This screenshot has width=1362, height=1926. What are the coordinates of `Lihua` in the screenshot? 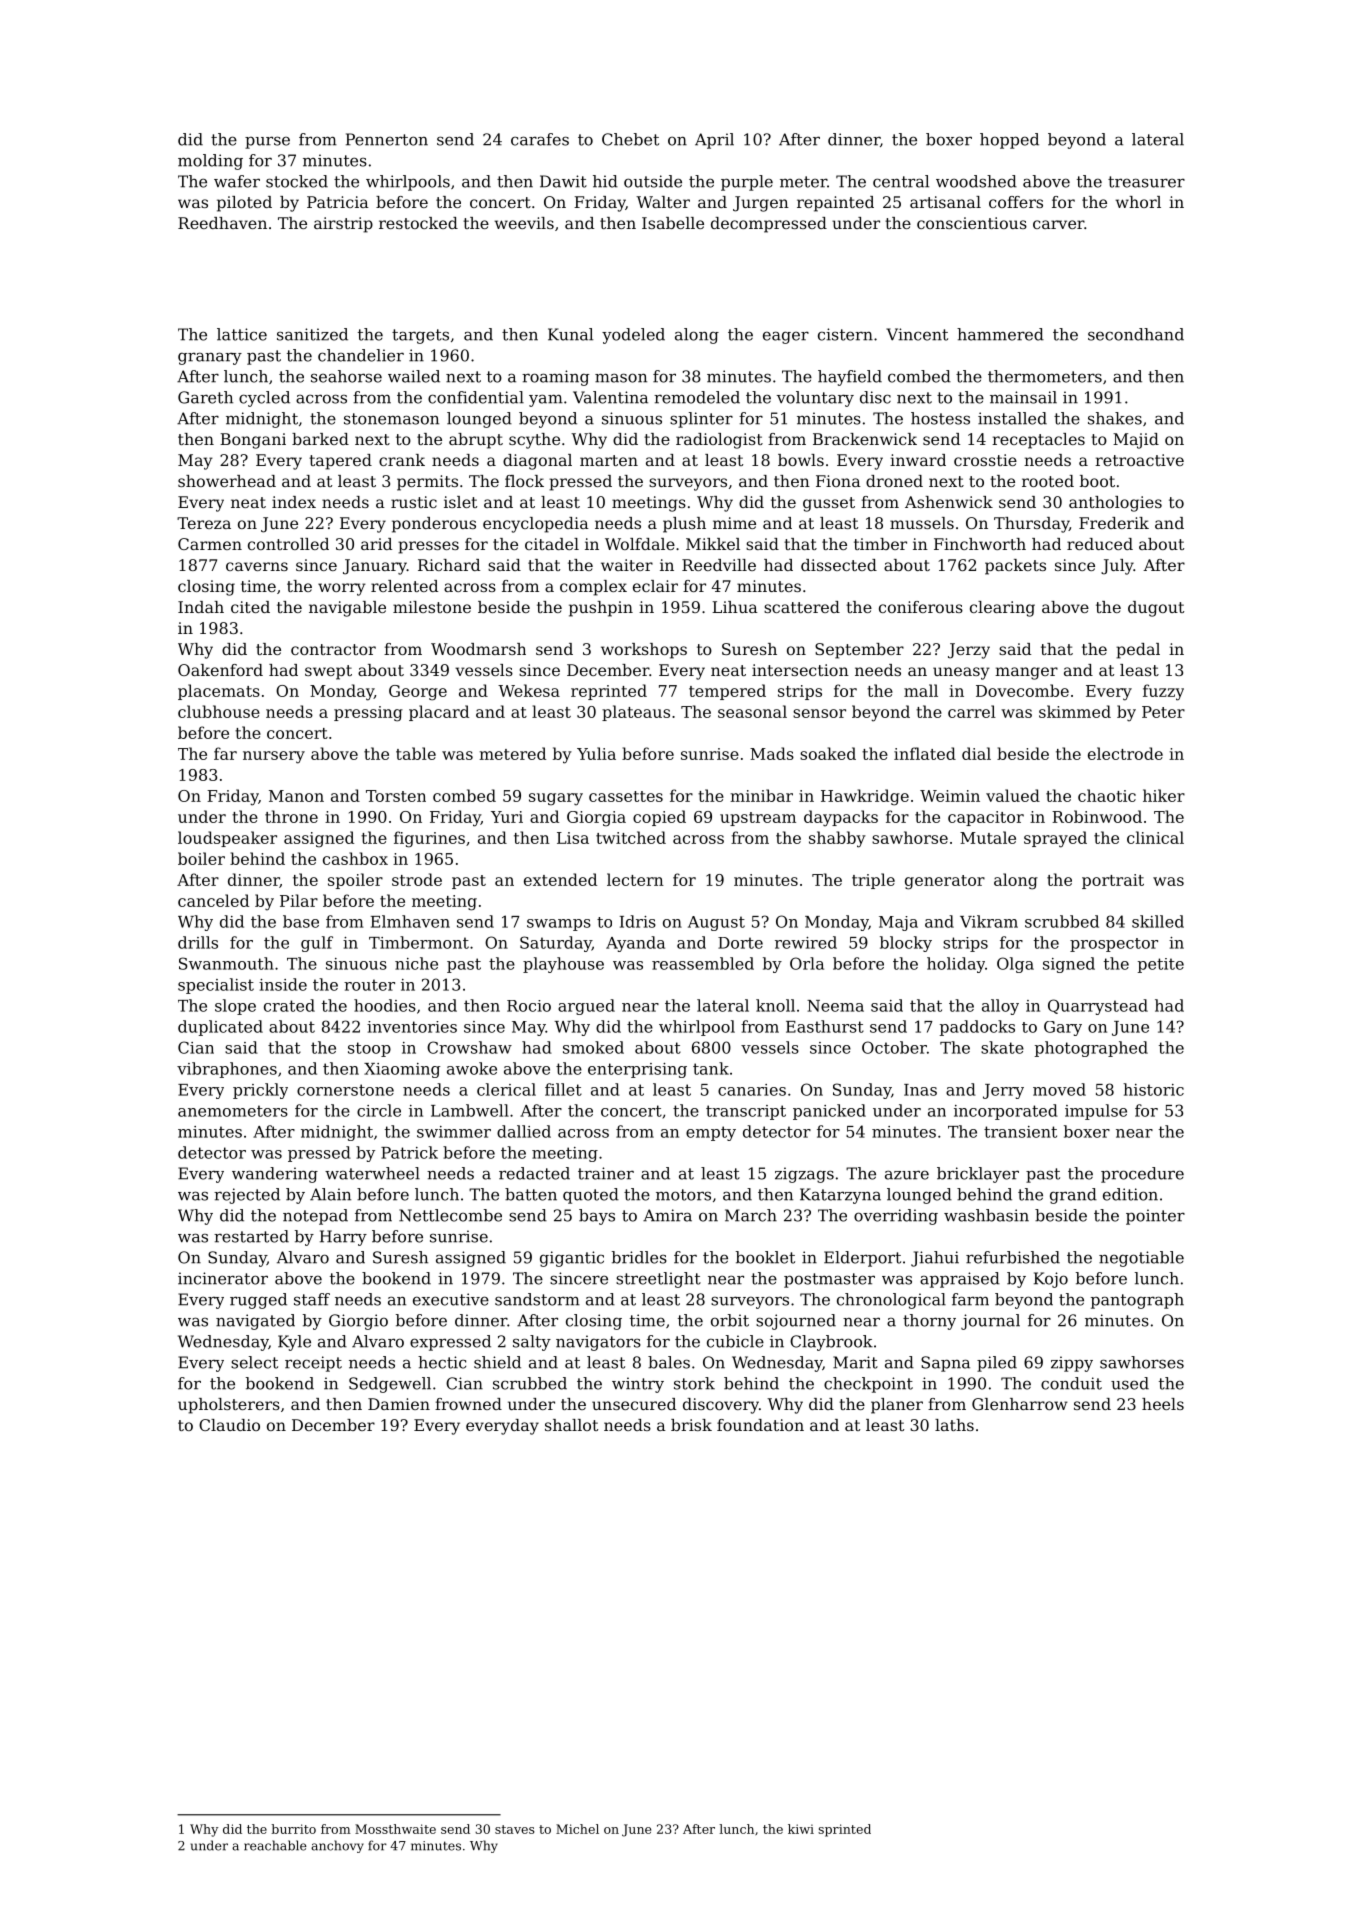 It's located at (735, 607).
